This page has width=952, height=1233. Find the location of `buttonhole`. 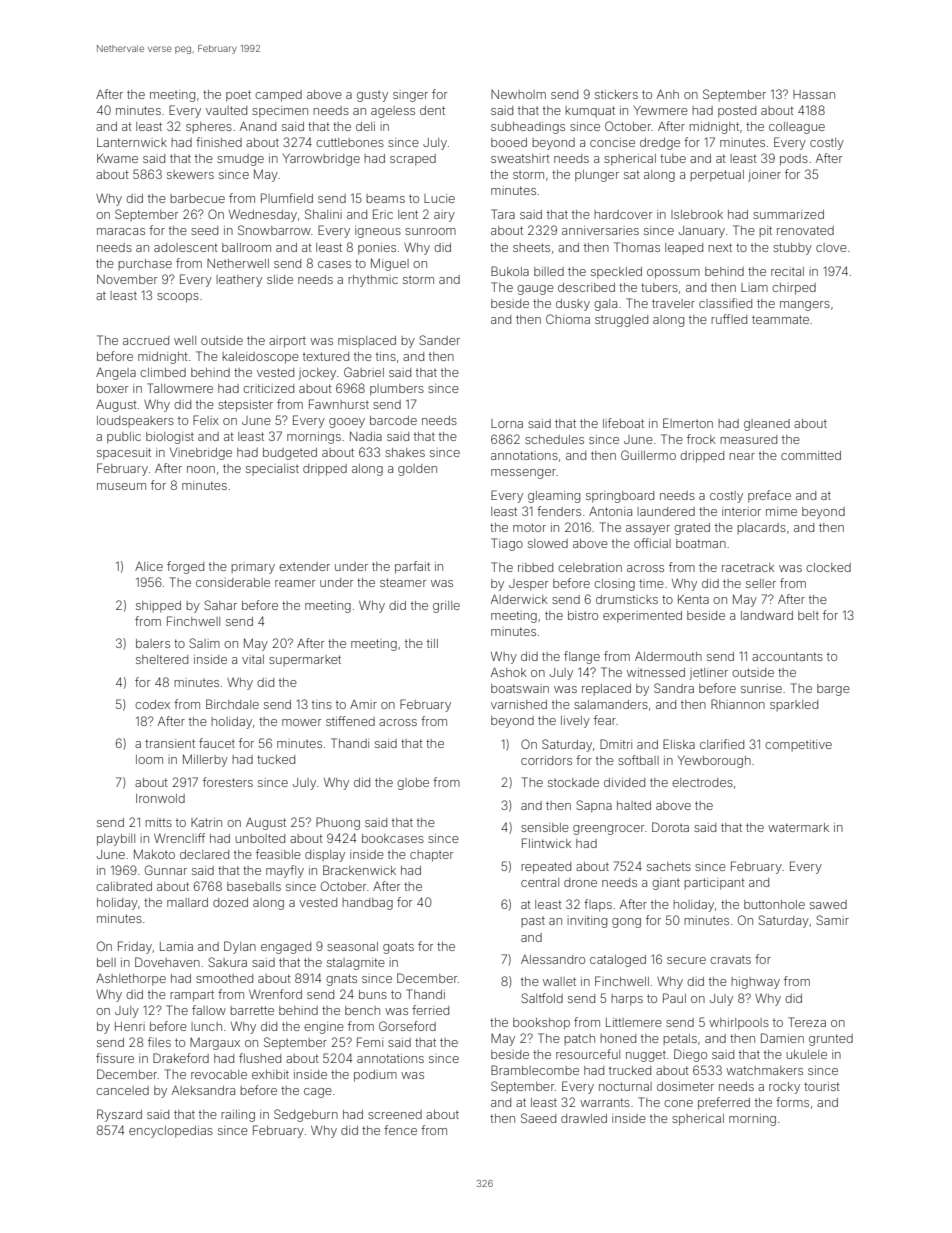

buttonhole is located at coordinates (774, 904).
